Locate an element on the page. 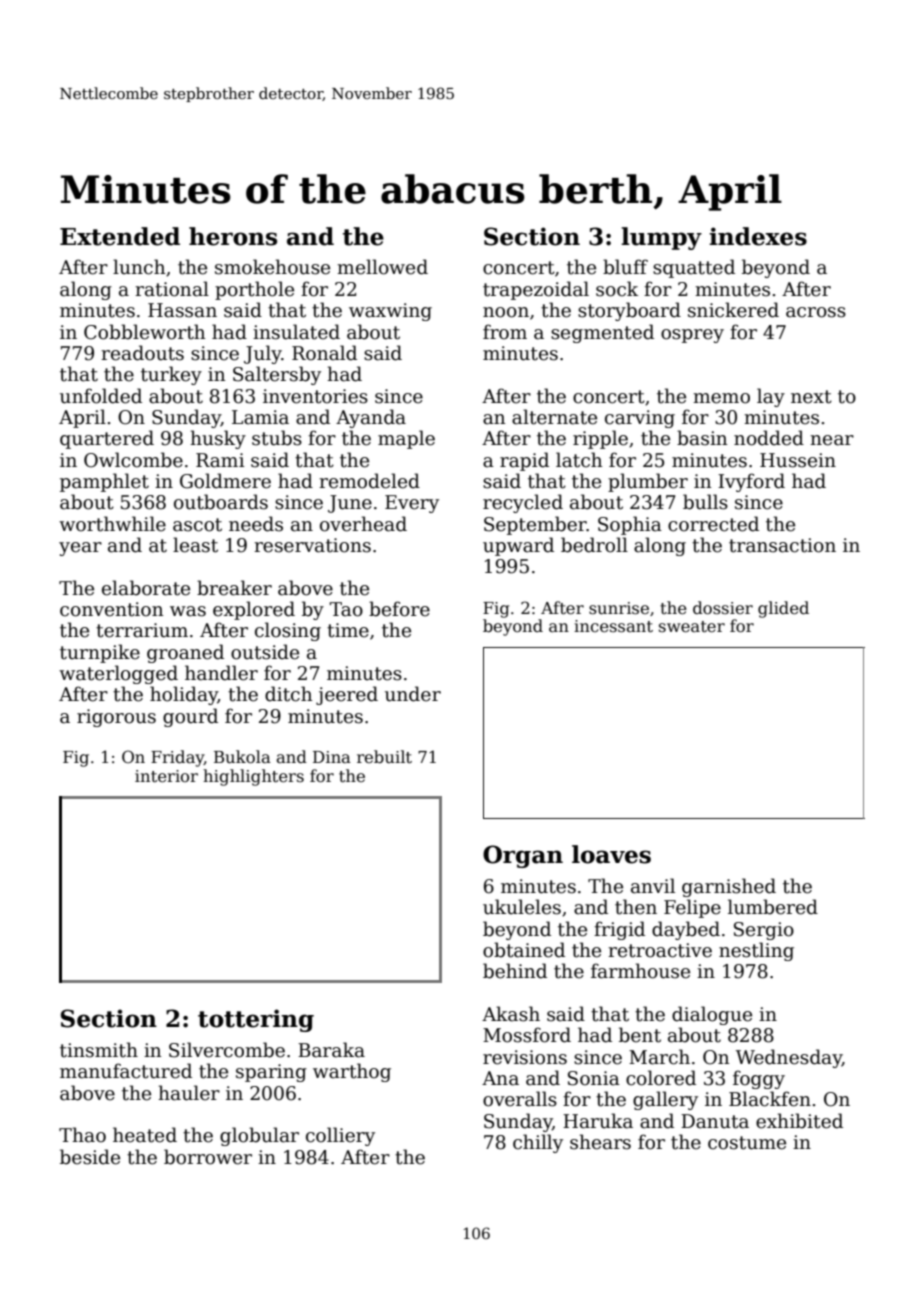 The height and width of the document is (1311, 924). sweater is located at coordinates (692, 627).
